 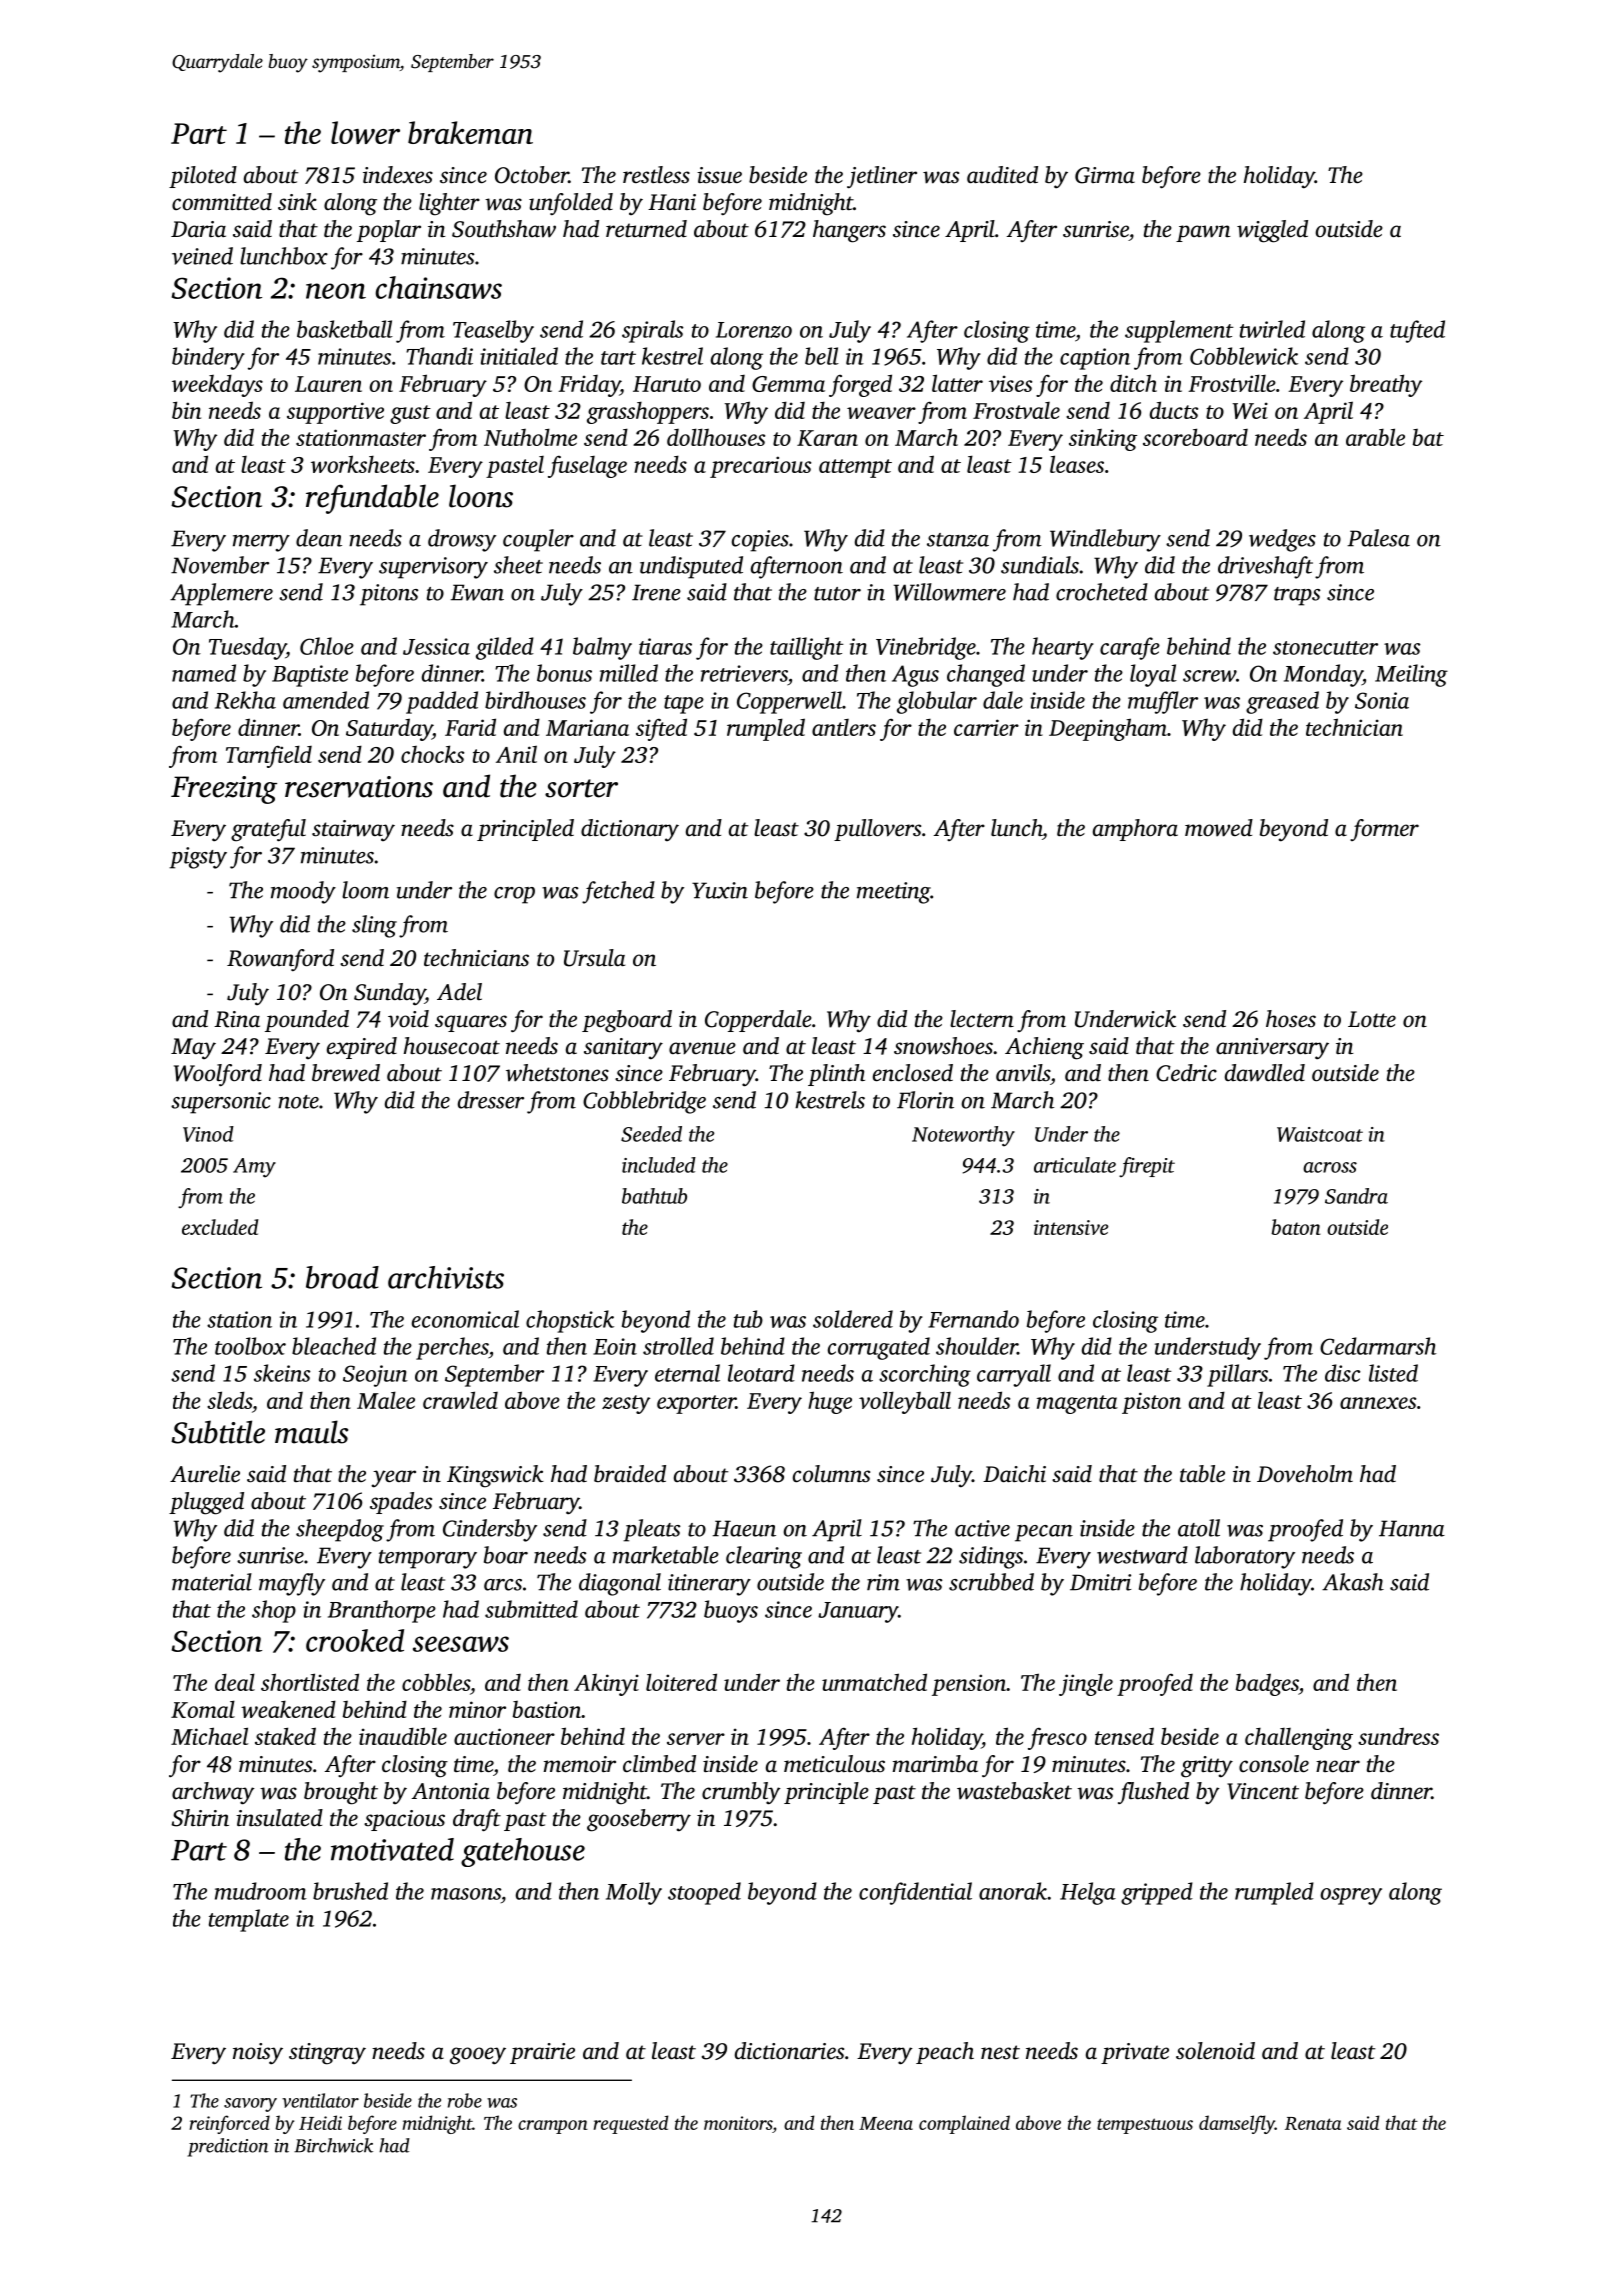 I want to click on Sonia, so click(x=1382, y=700).
